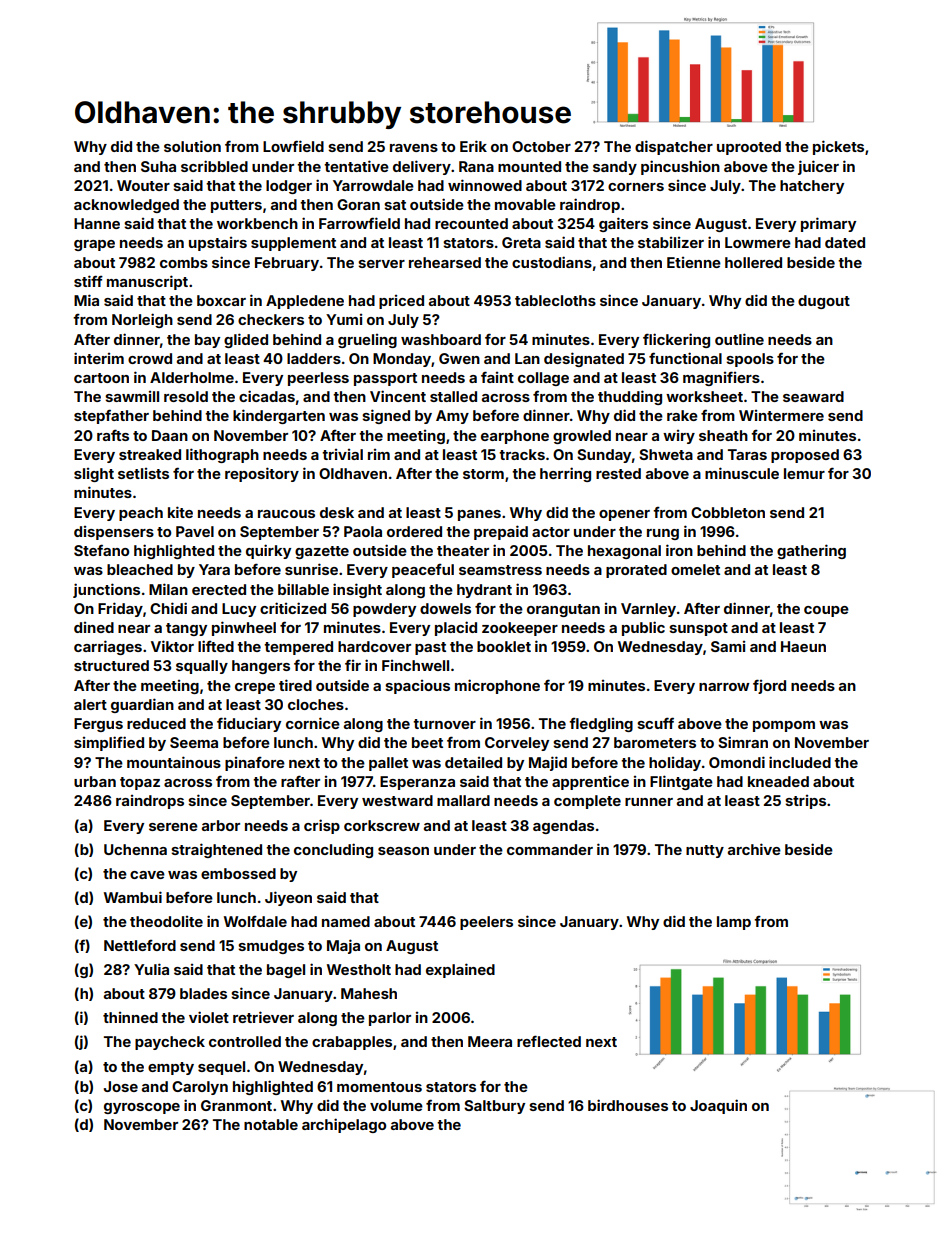 The height and width of the image is (1233, 952). What do you see at coordinates (430, 648) in the image?
I see `past` at bounding box center [430, 648].
